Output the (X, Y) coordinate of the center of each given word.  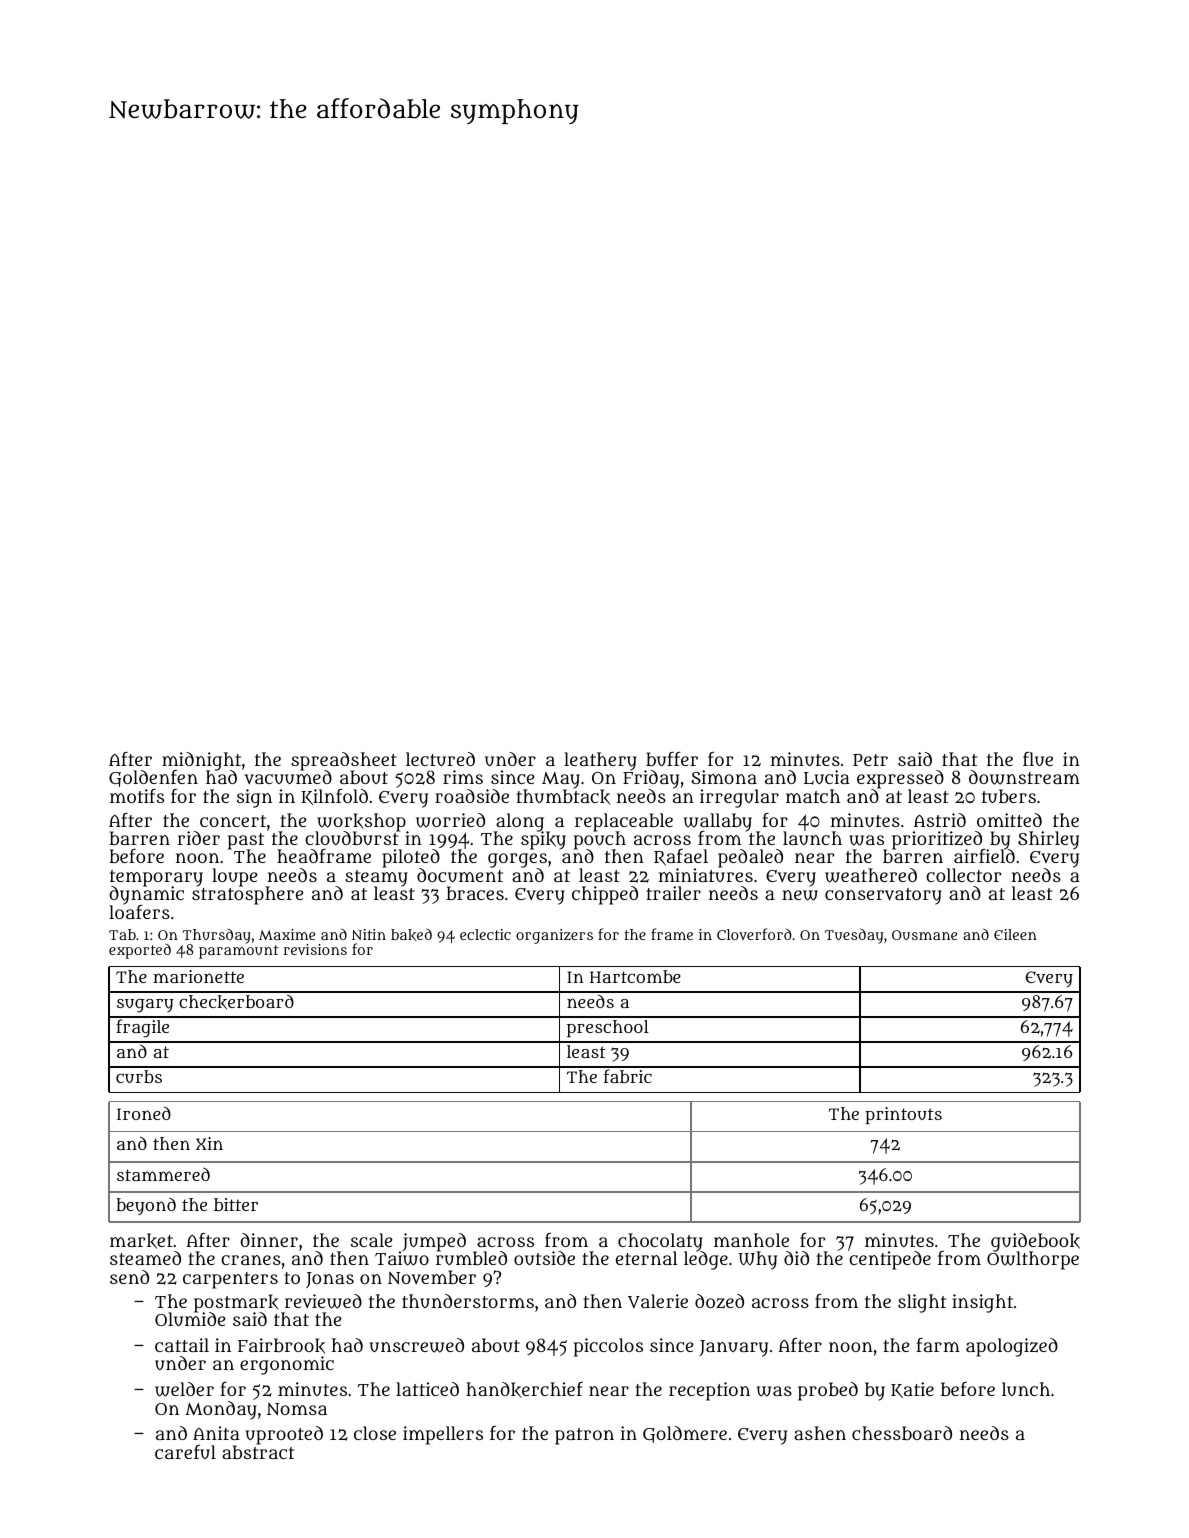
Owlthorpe (1033, 1261)
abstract (258, 1452)
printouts (903, 1115)
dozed (719, 1301)
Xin (209, 1143)
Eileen (1015, 934)
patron (584, 1436)
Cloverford (754, 934)
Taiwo (402, 1259)
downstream (1024, 777)
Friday (651, 780)
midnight (201, 761)
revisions (315, 949)
